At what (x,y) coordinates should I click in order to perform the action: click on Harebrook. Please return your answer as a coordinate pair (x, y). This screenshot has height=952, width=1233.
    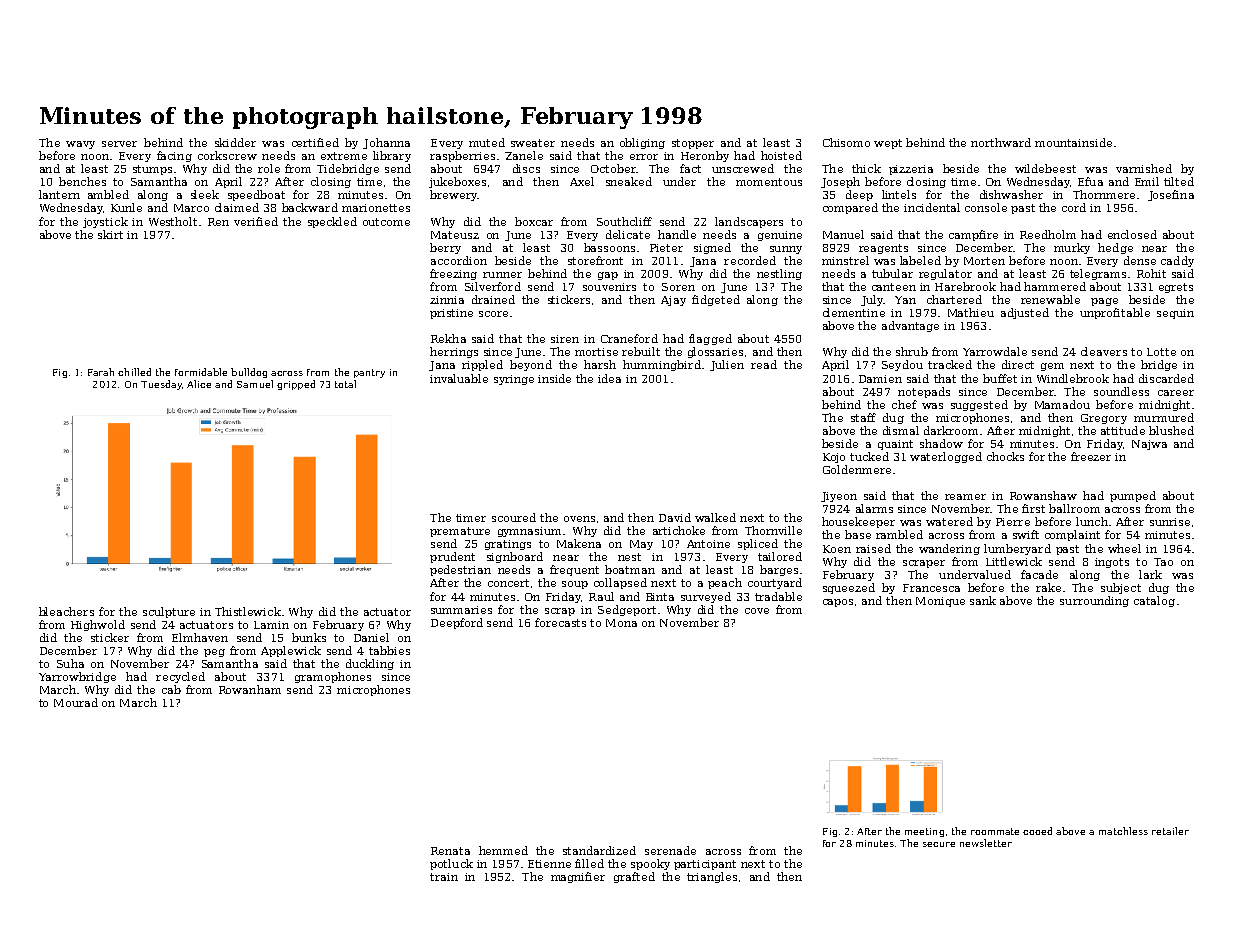
    Looking at the image, I should click on (965, 286).
